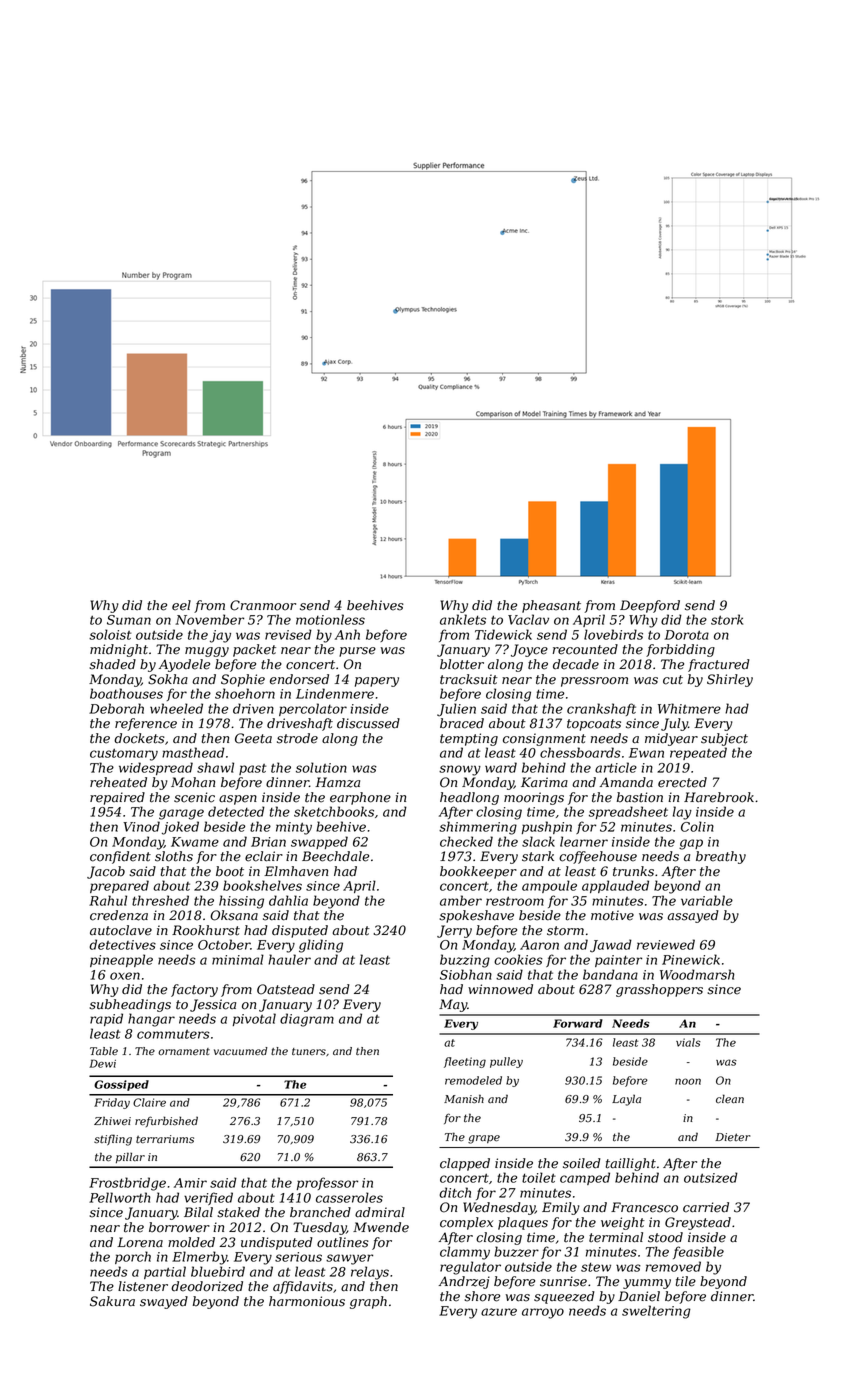  What do you see at coordinates (193, 752) in the screenshot?
I see `masthead` at bounding box center [193, 752].
